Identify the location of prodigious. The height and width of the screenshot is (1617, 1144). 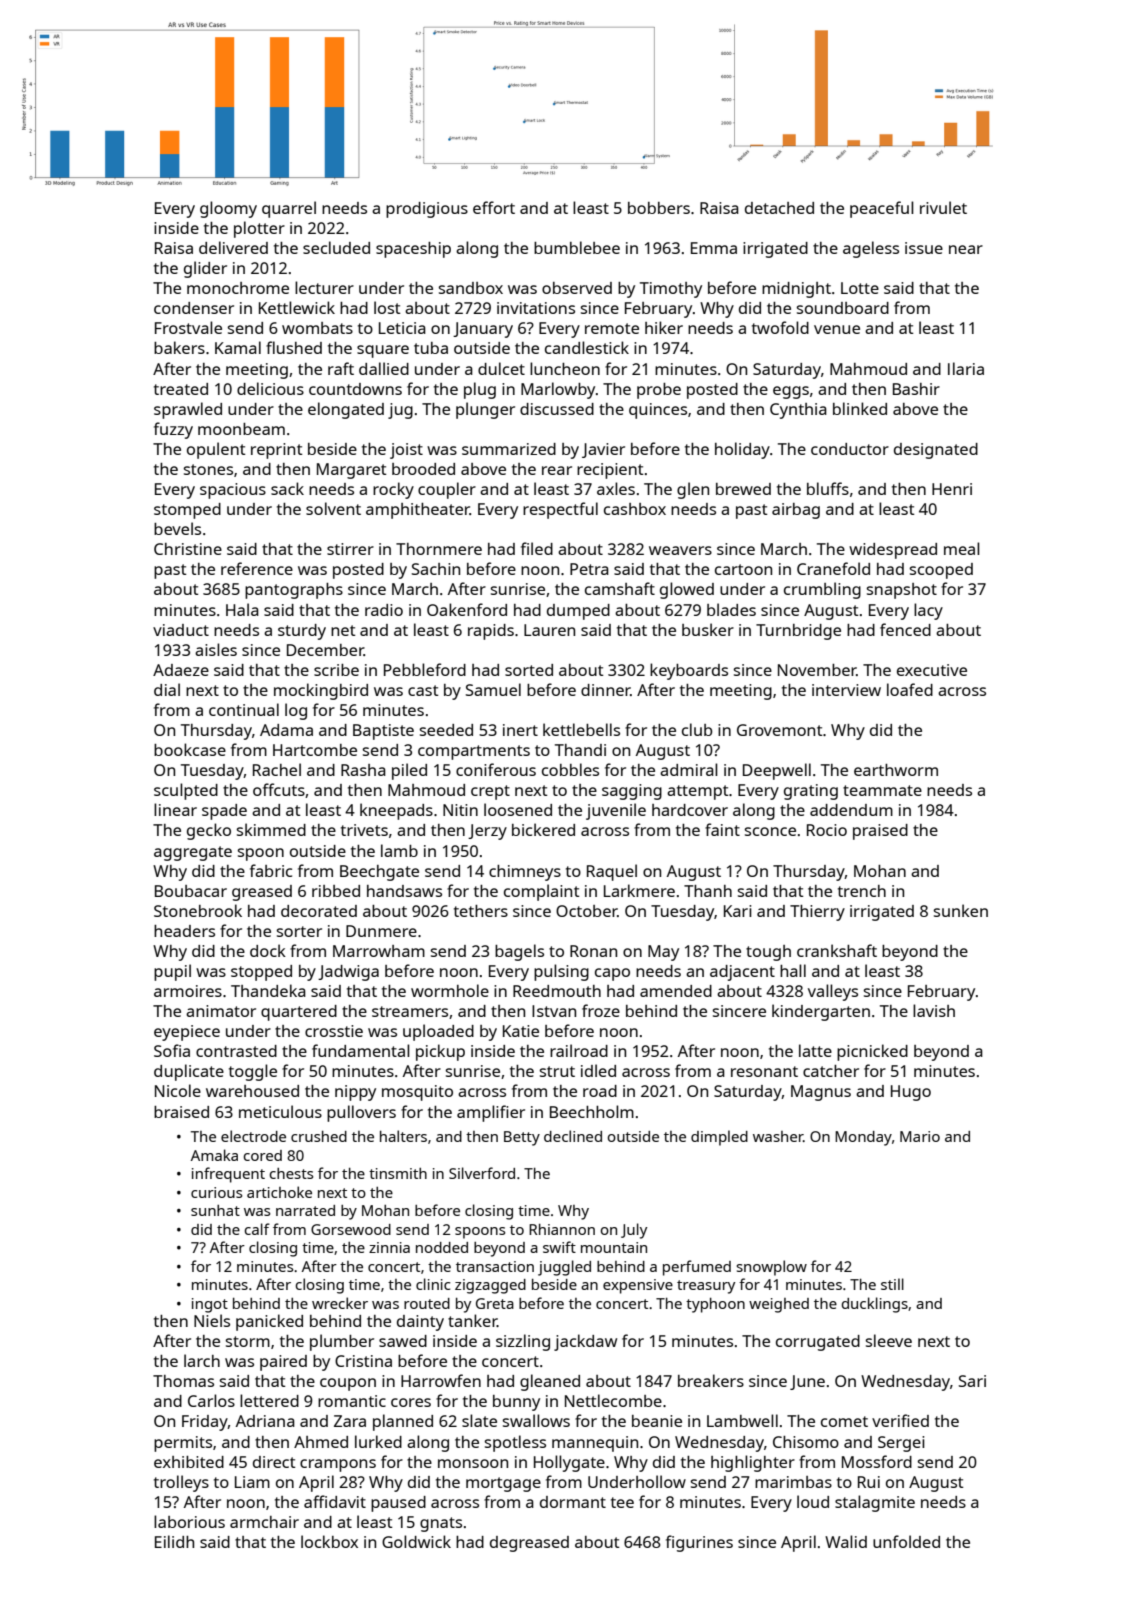
(427, 210).
